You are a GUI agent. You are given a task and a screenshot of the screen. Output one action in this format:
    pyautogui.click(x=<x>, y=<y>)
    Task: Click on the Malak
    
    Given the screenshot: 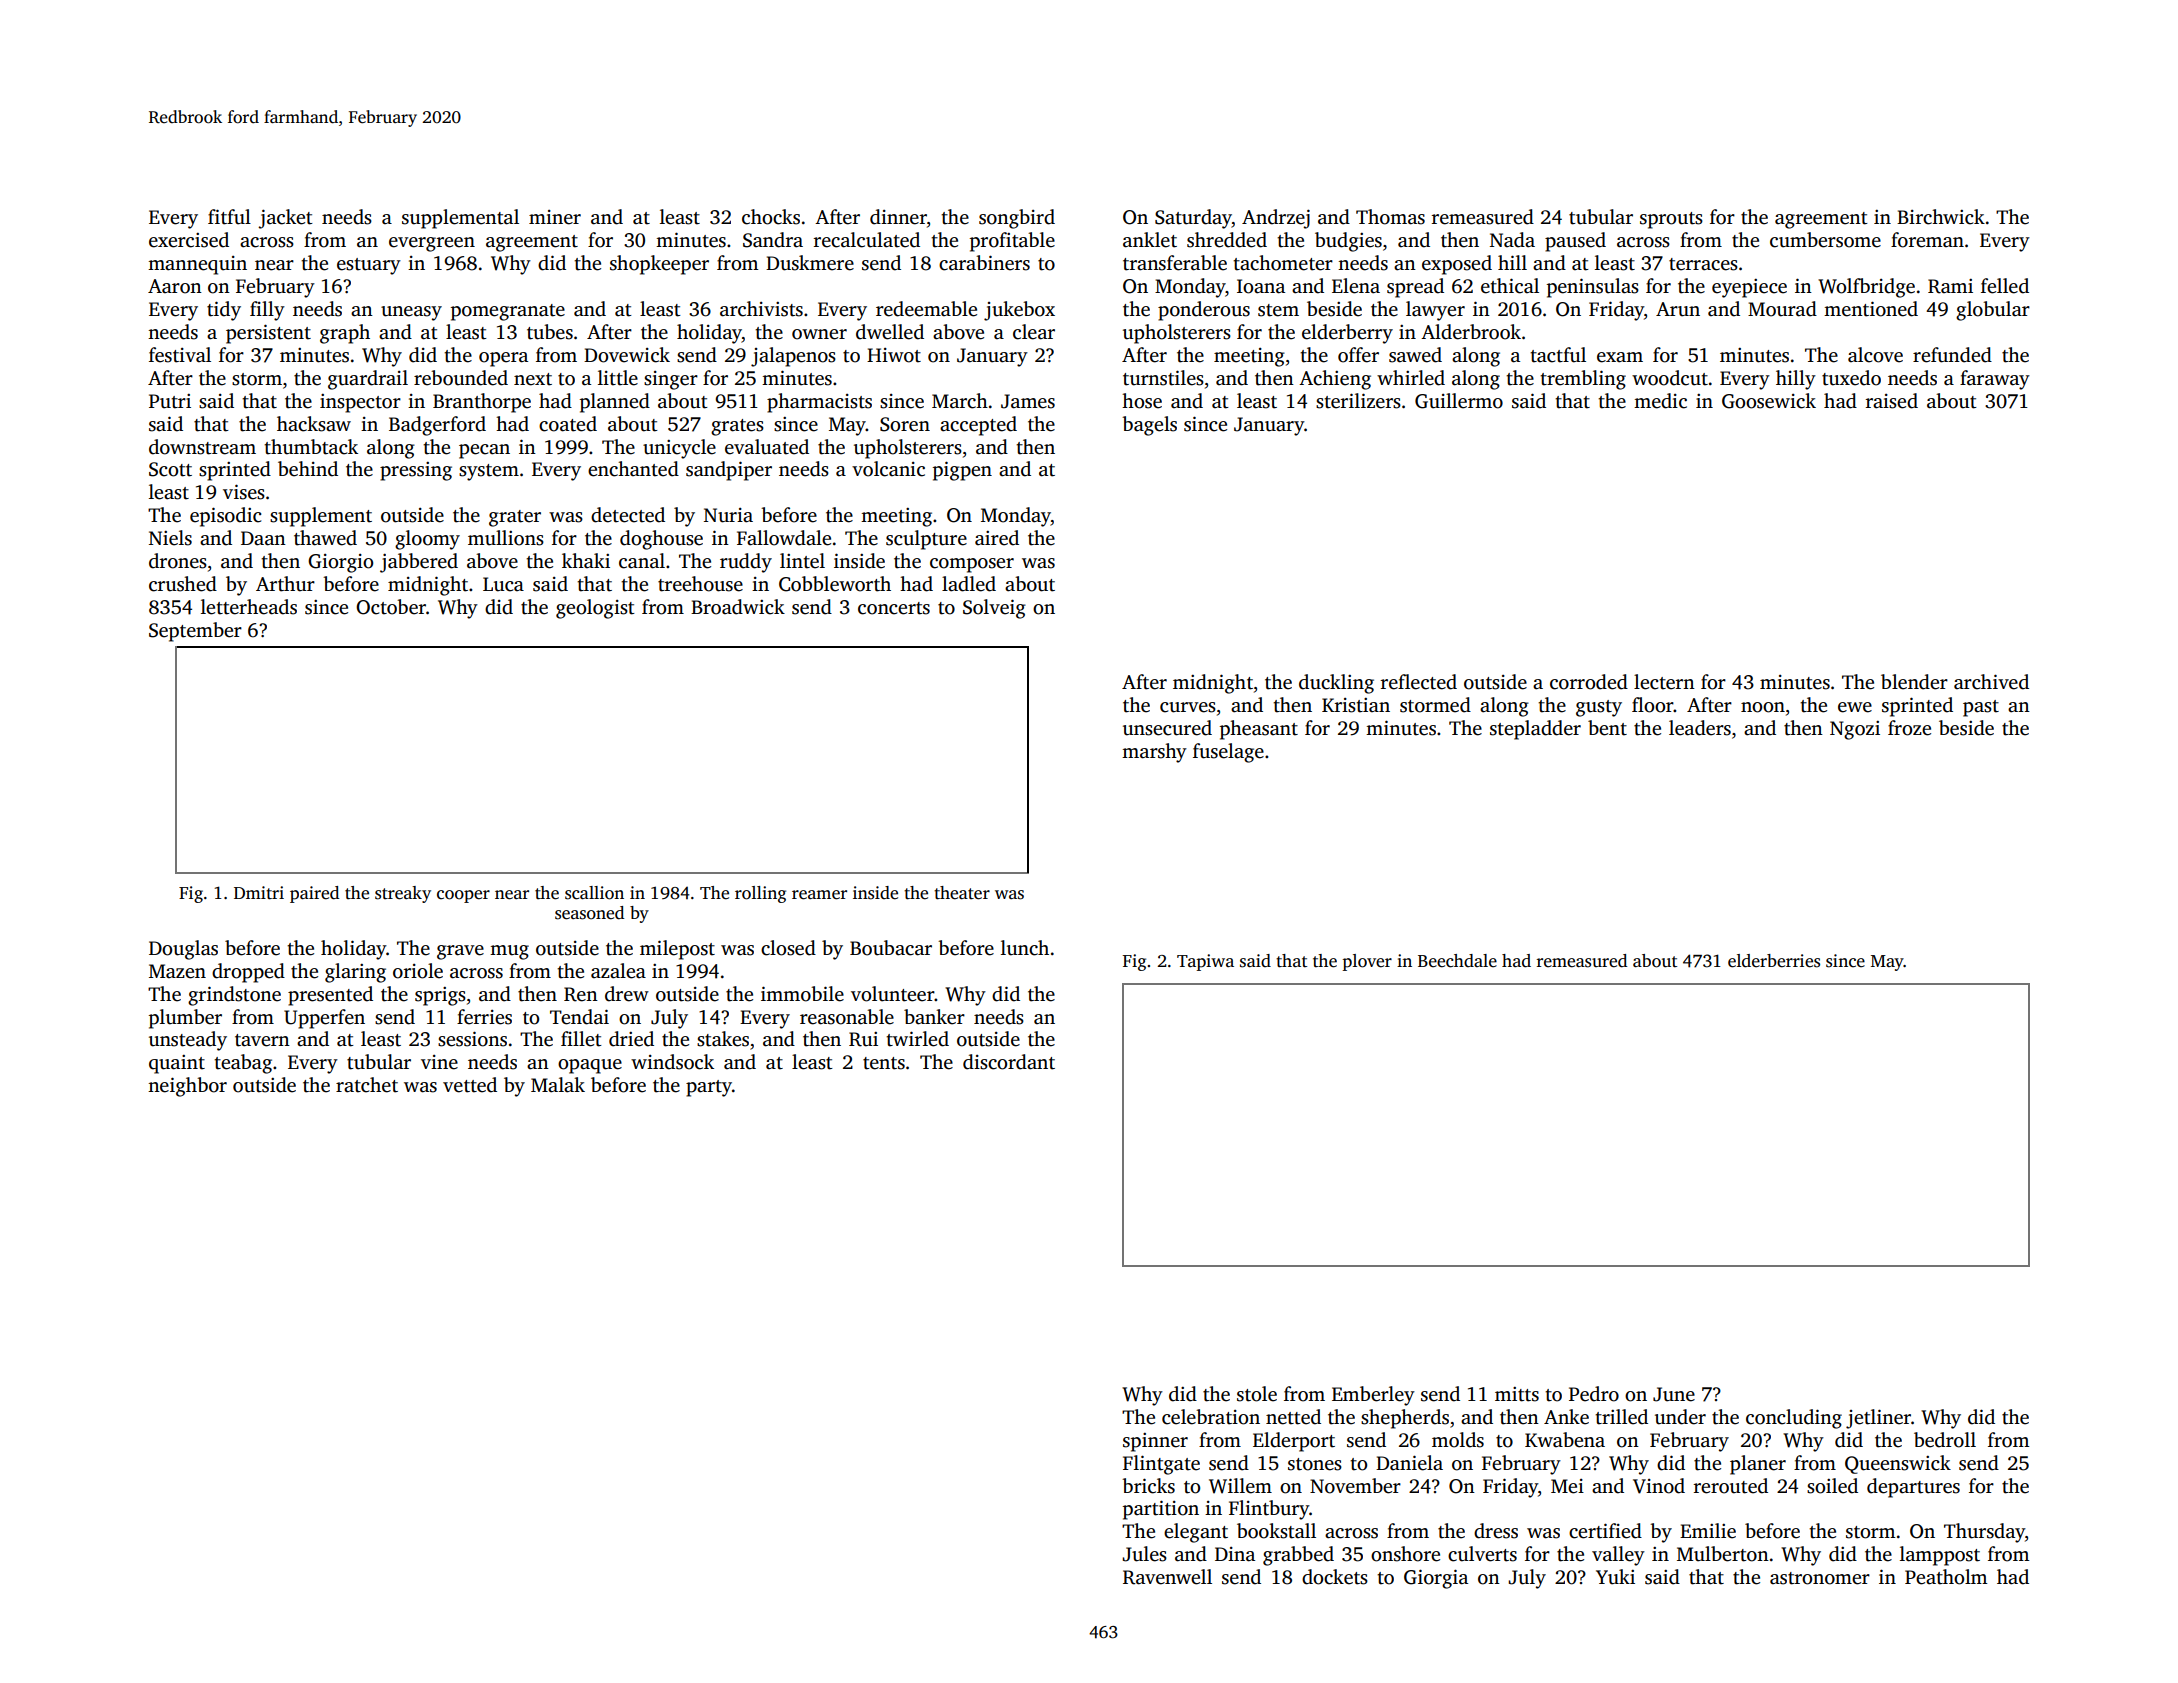 What is the action you would take?
    pyautogui.click(x=558, y=1085)
